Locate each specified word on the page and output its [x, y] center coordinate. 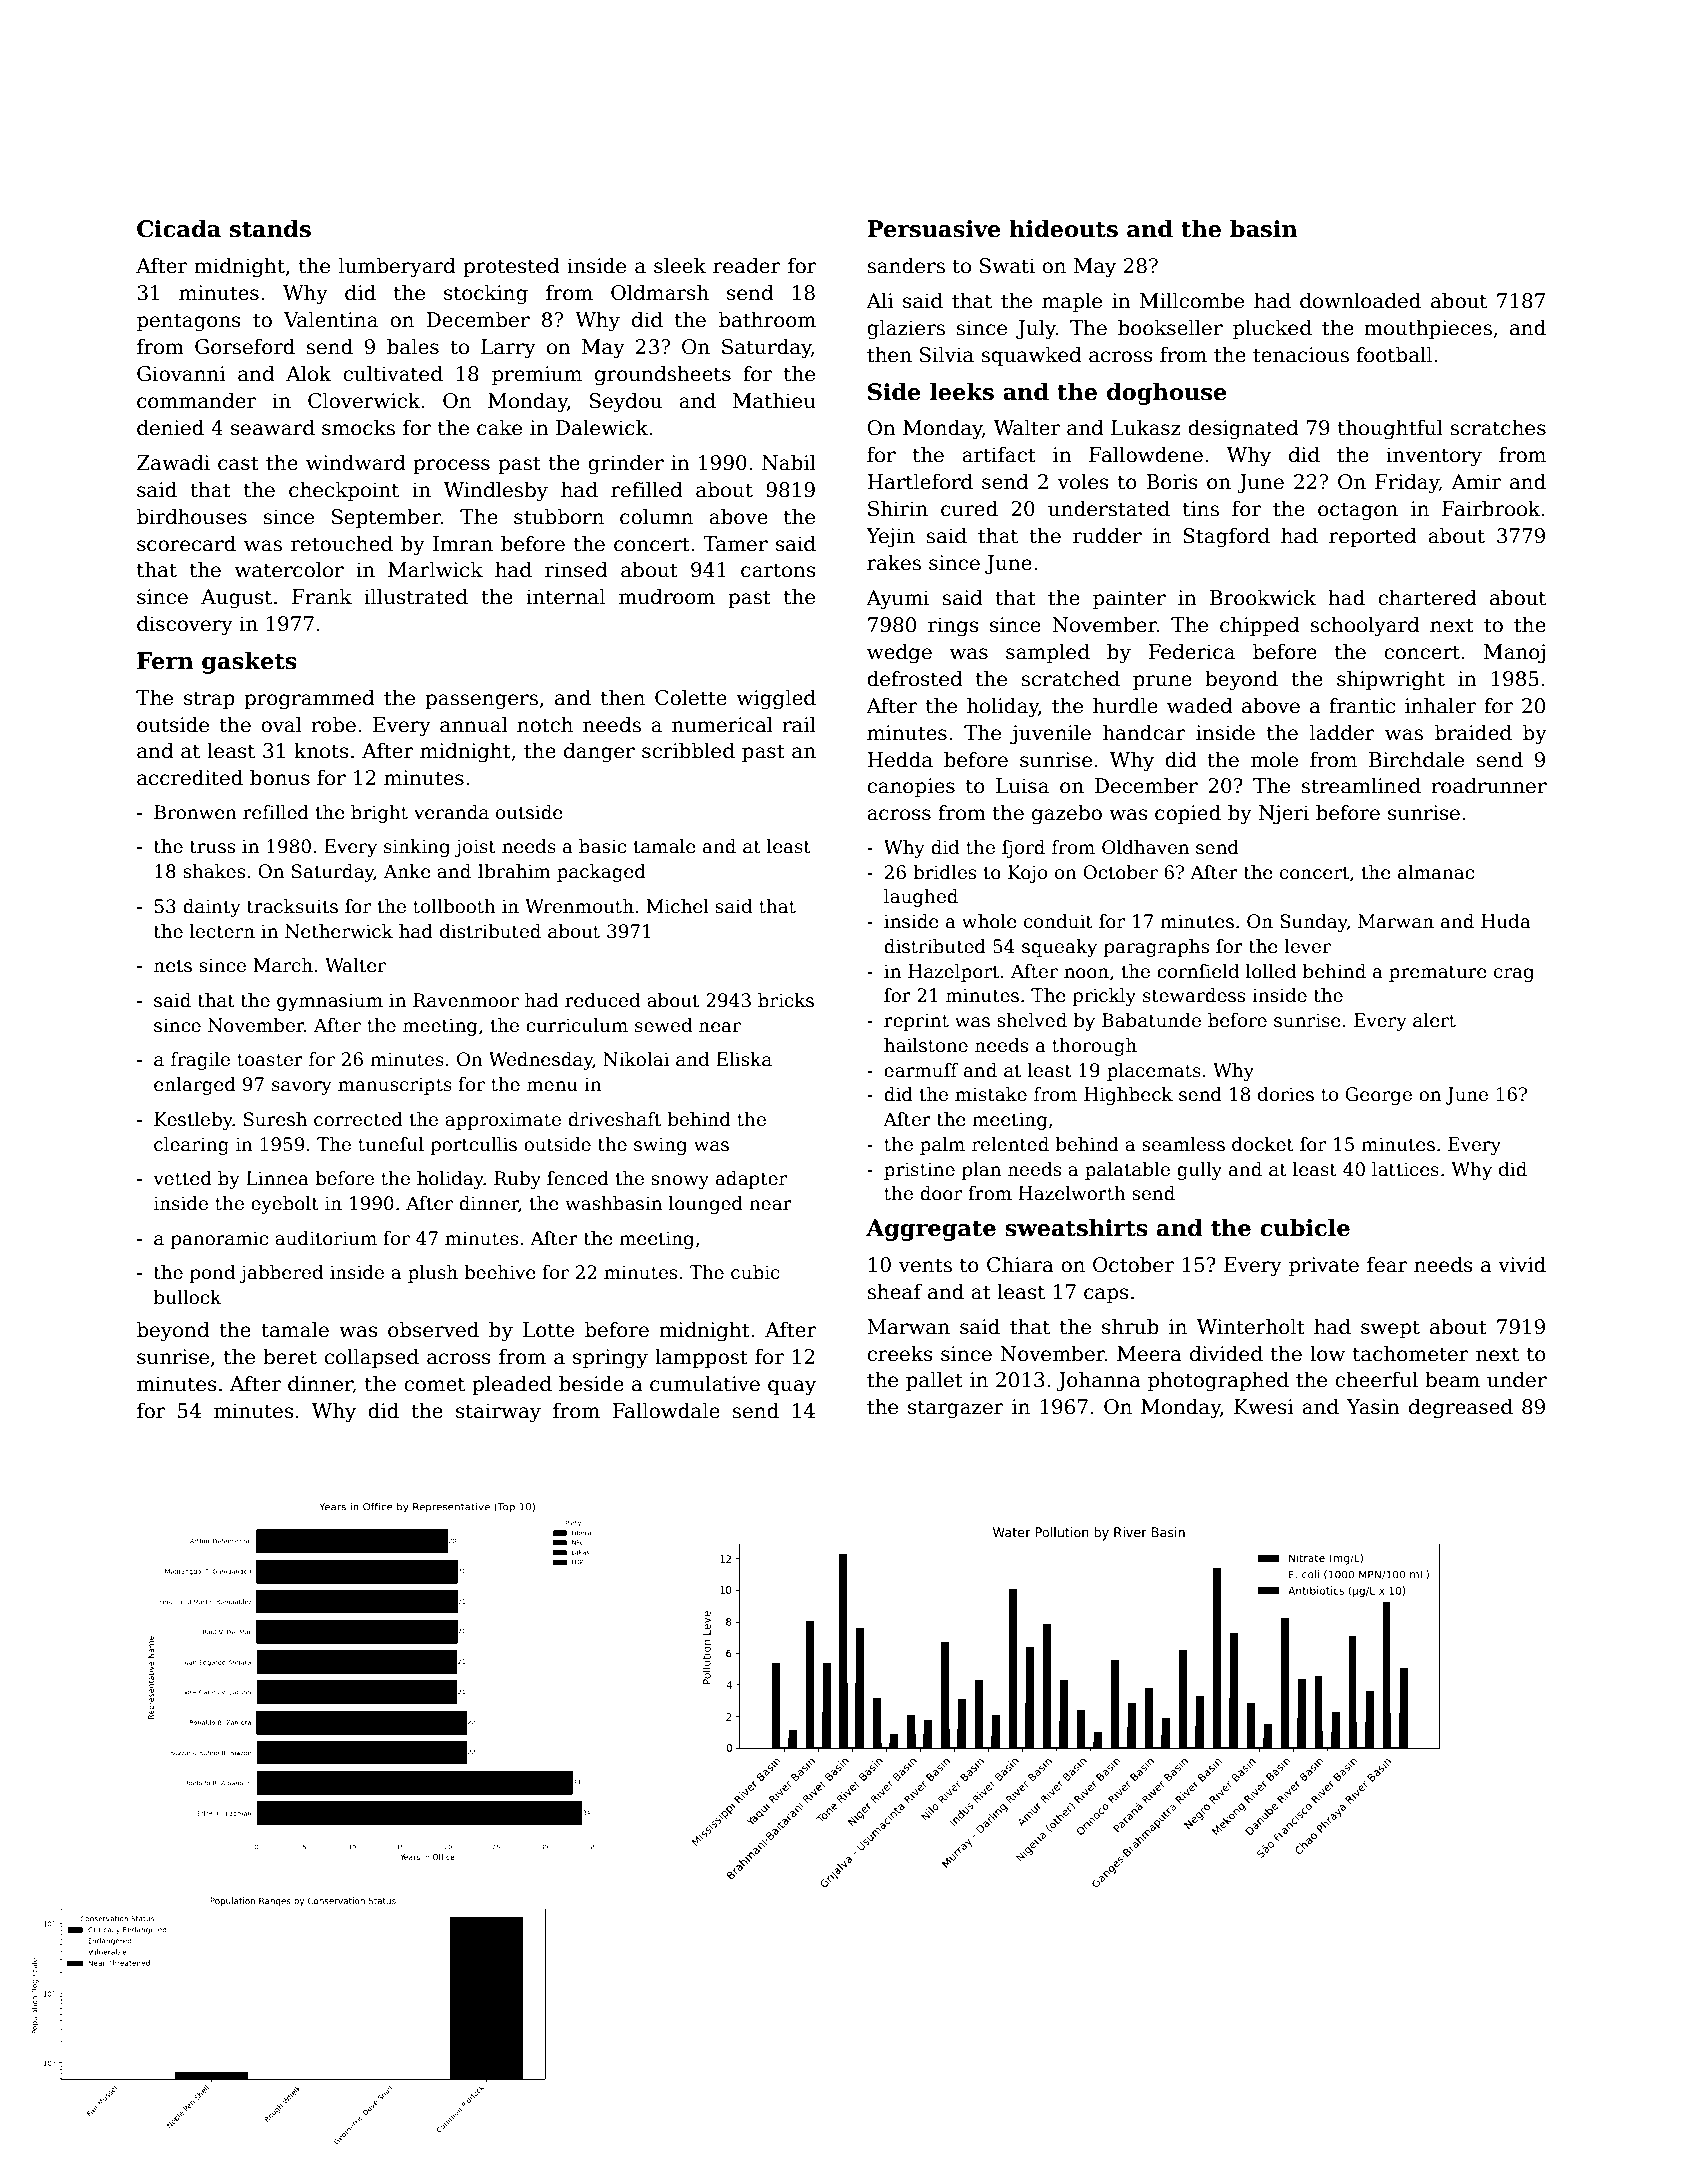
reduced [603, 1000]
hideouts [1063, 228]
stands [270, 228]
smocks [358, 427]
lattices [1405, 1169]
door [941, 1193]
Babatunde [1151, 1020]
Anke [407, 871]
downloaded [1360, 300]
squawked [1031, 356]
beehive [500, 1272]
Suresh [275, 1119]
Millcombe [1192, 300]
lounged [706, 1205]
